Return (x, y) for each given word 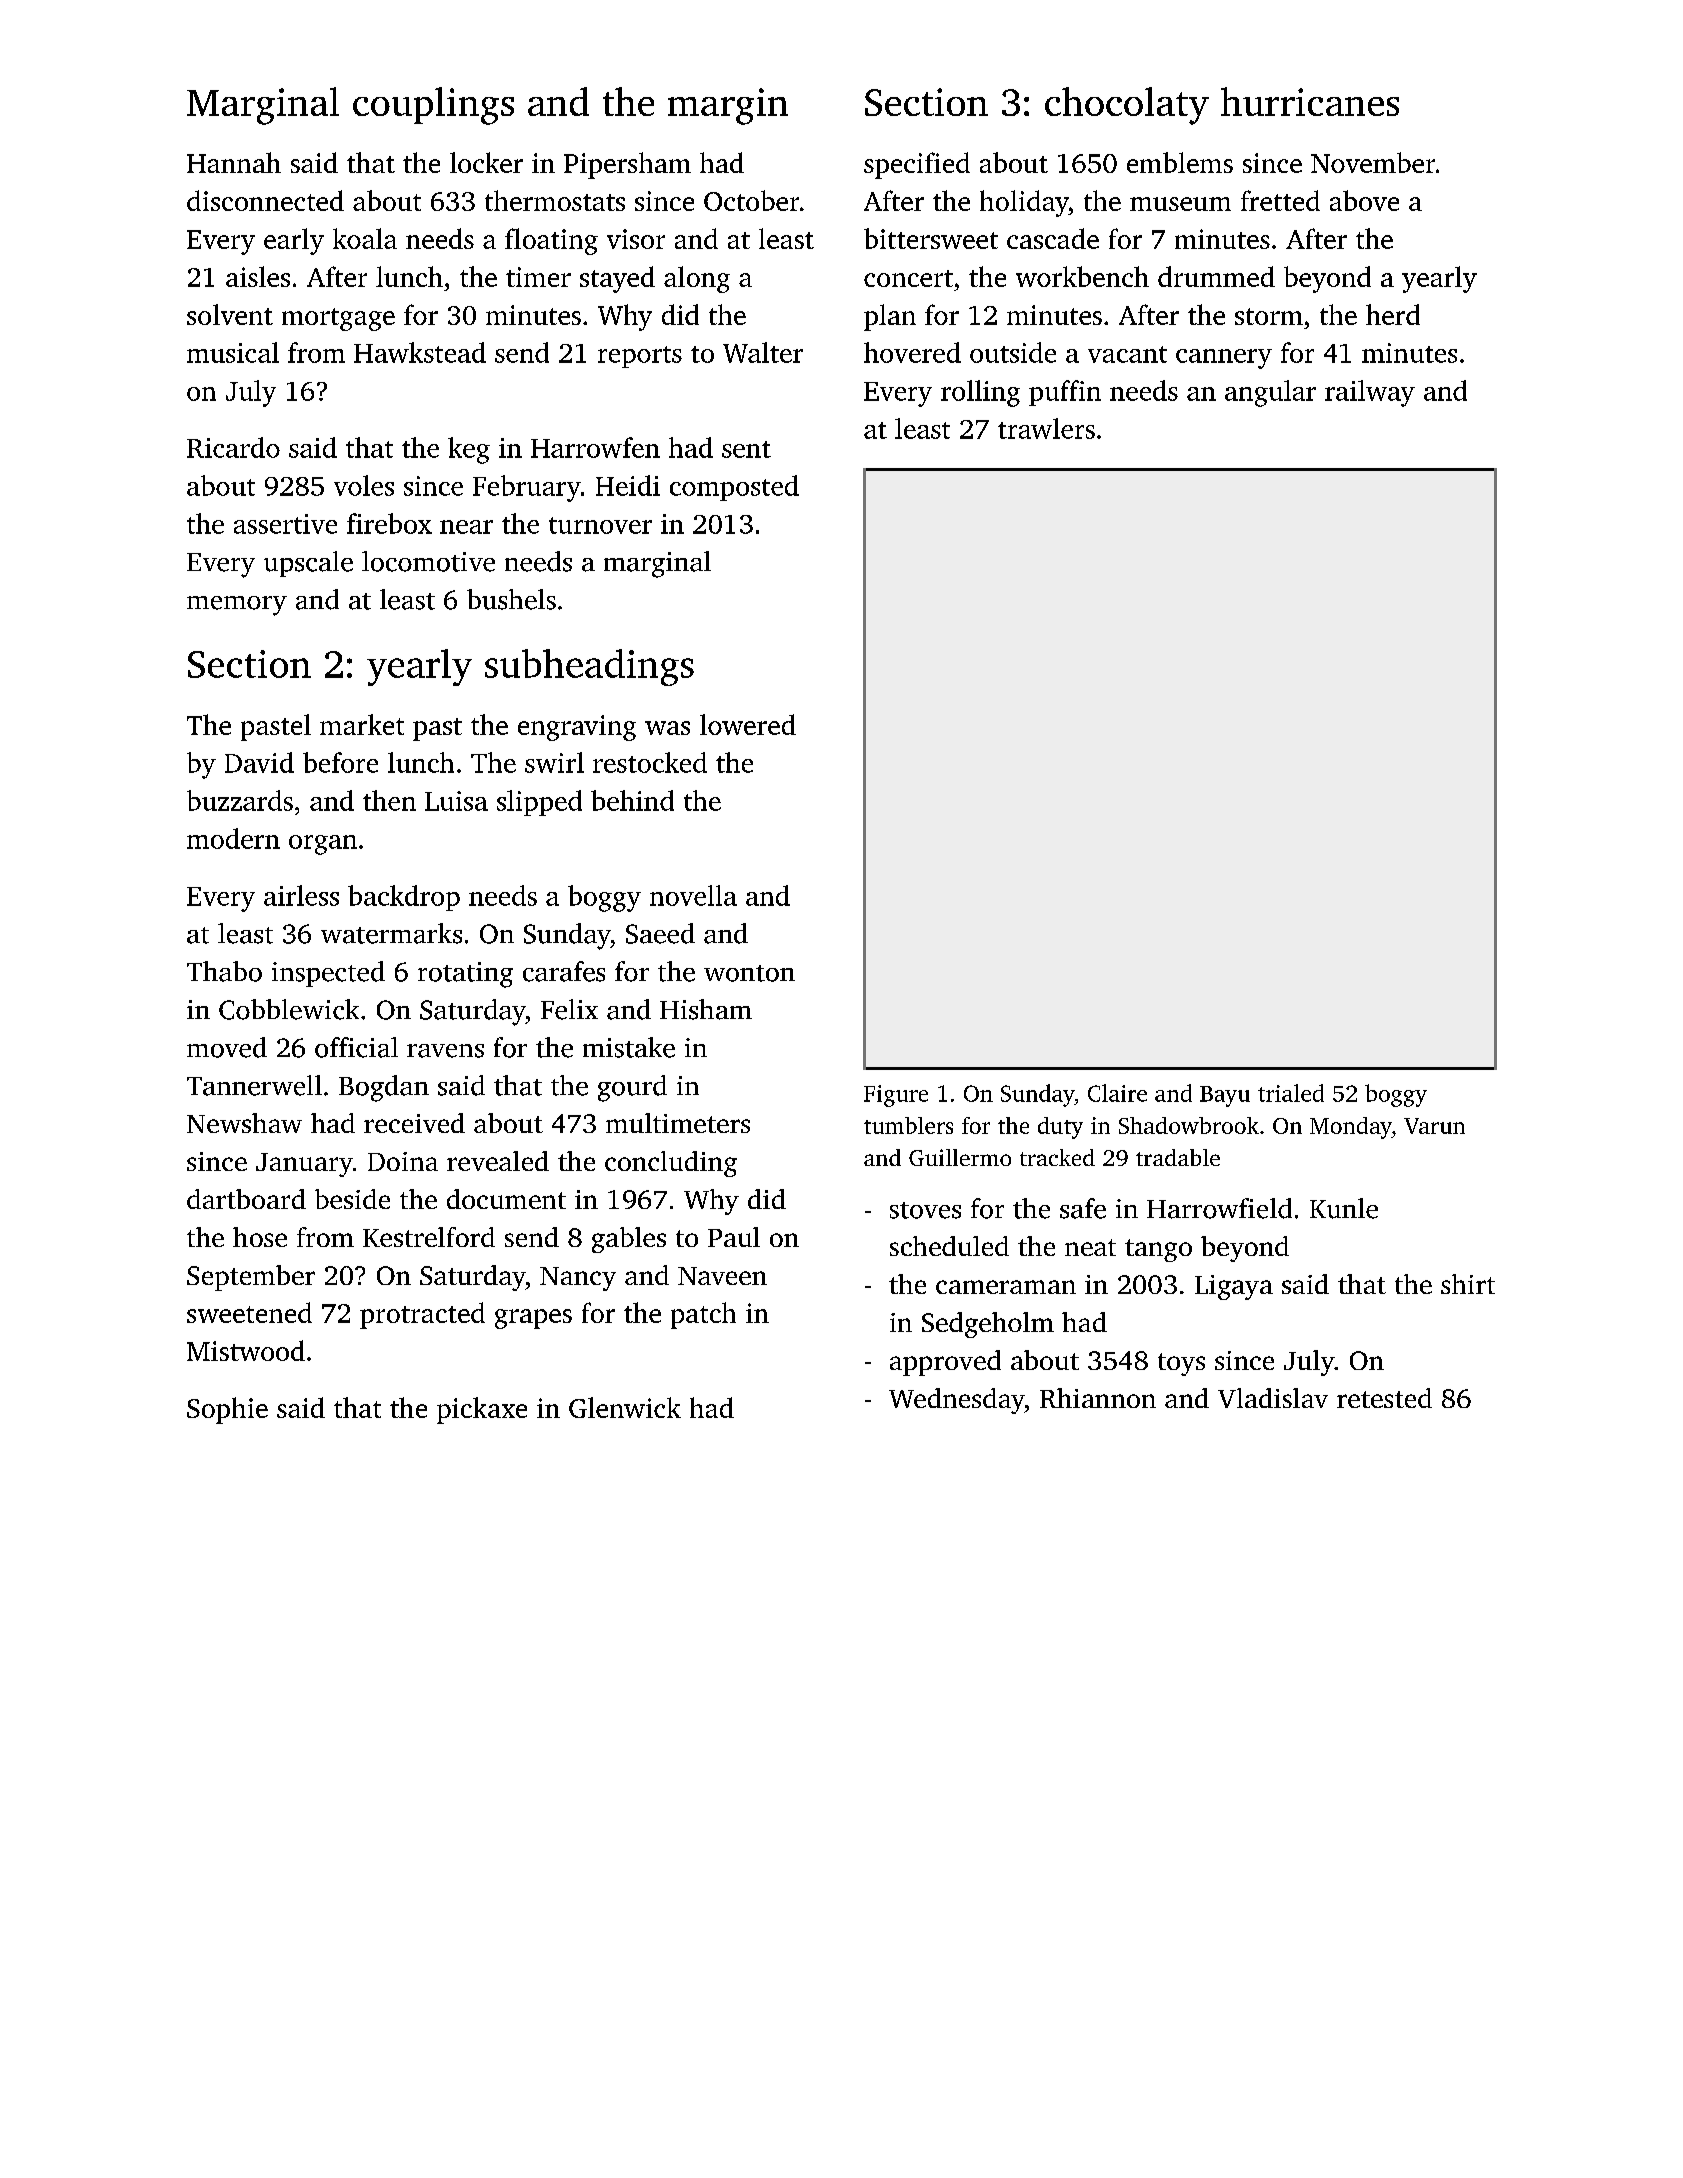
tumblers (908, 1125)
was (667, 728)
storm (1269, 316)
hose (260, 1237)
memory (237, 606)
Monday (1351, 1128)
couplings (433, 106)
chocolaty (1127, 106)
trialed (1291, 1093)
